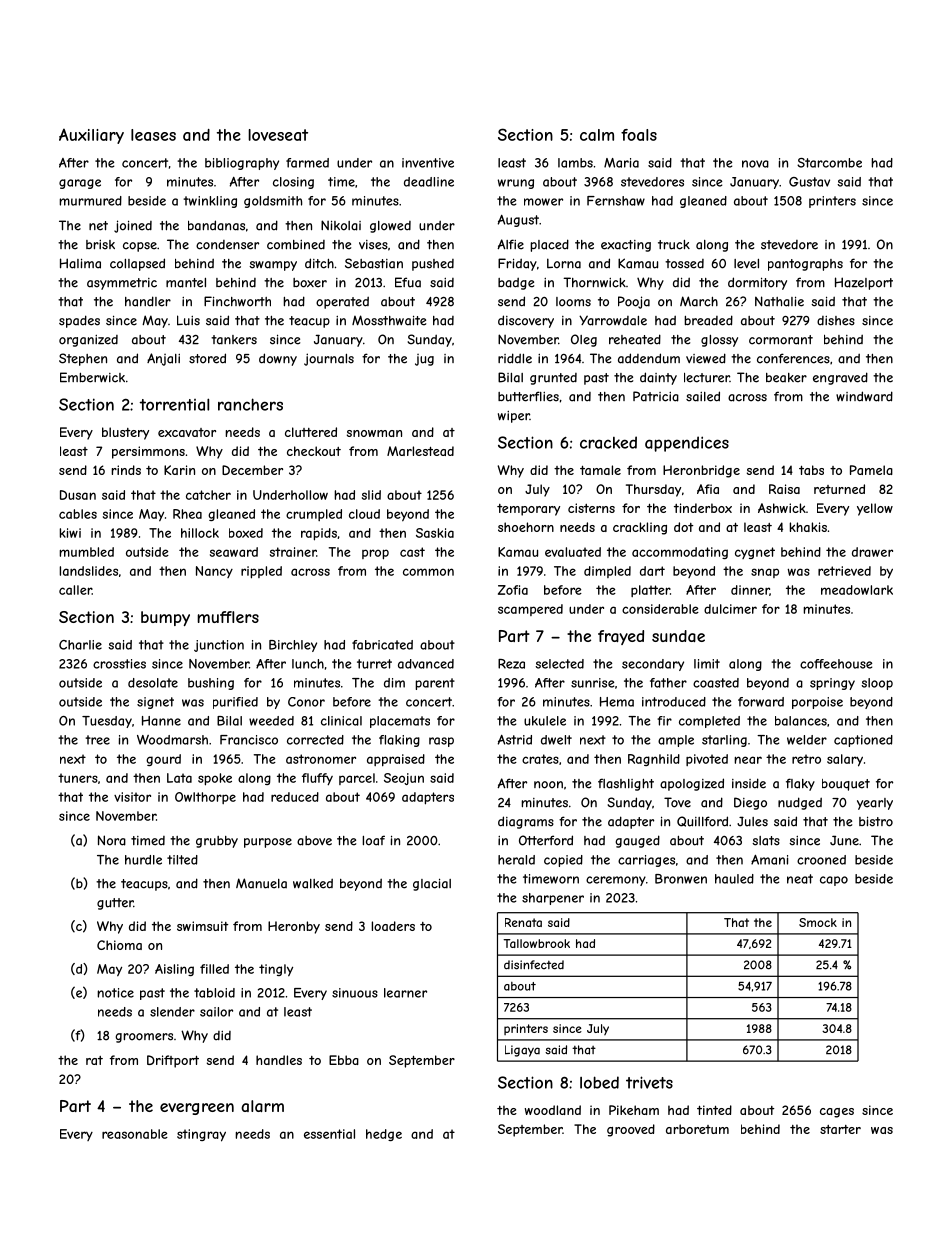  Describe the element at coordinates (91, 136) in the screenshot. I see `Auxiliary` at that location.
